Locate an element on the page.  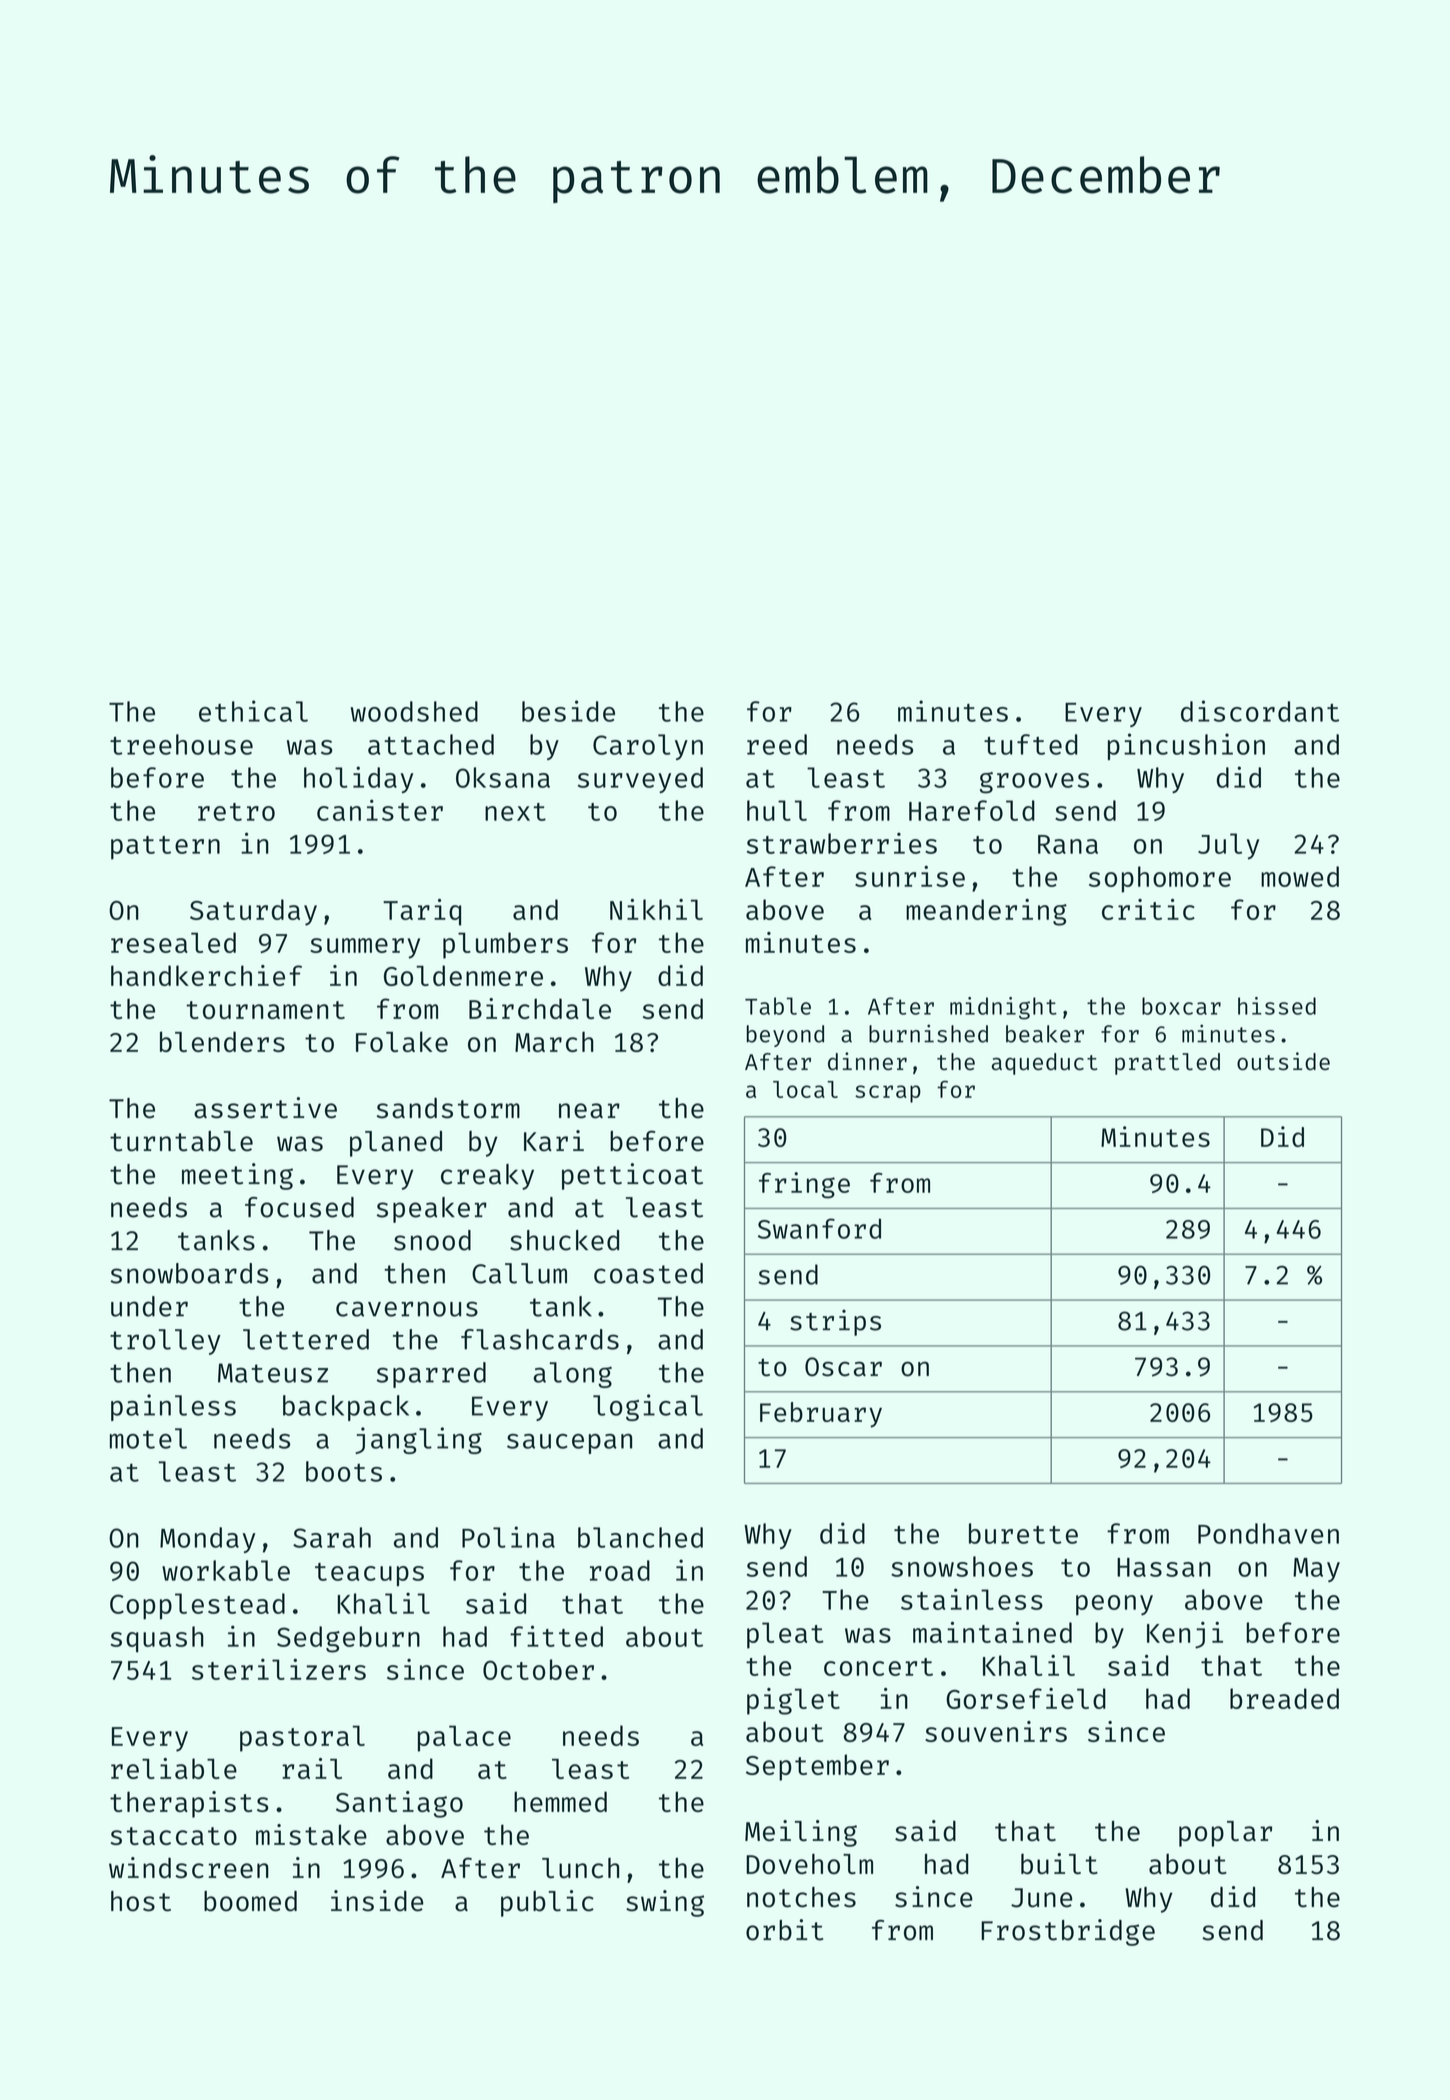
souvenirs is located at coordinates (996, 1731).
